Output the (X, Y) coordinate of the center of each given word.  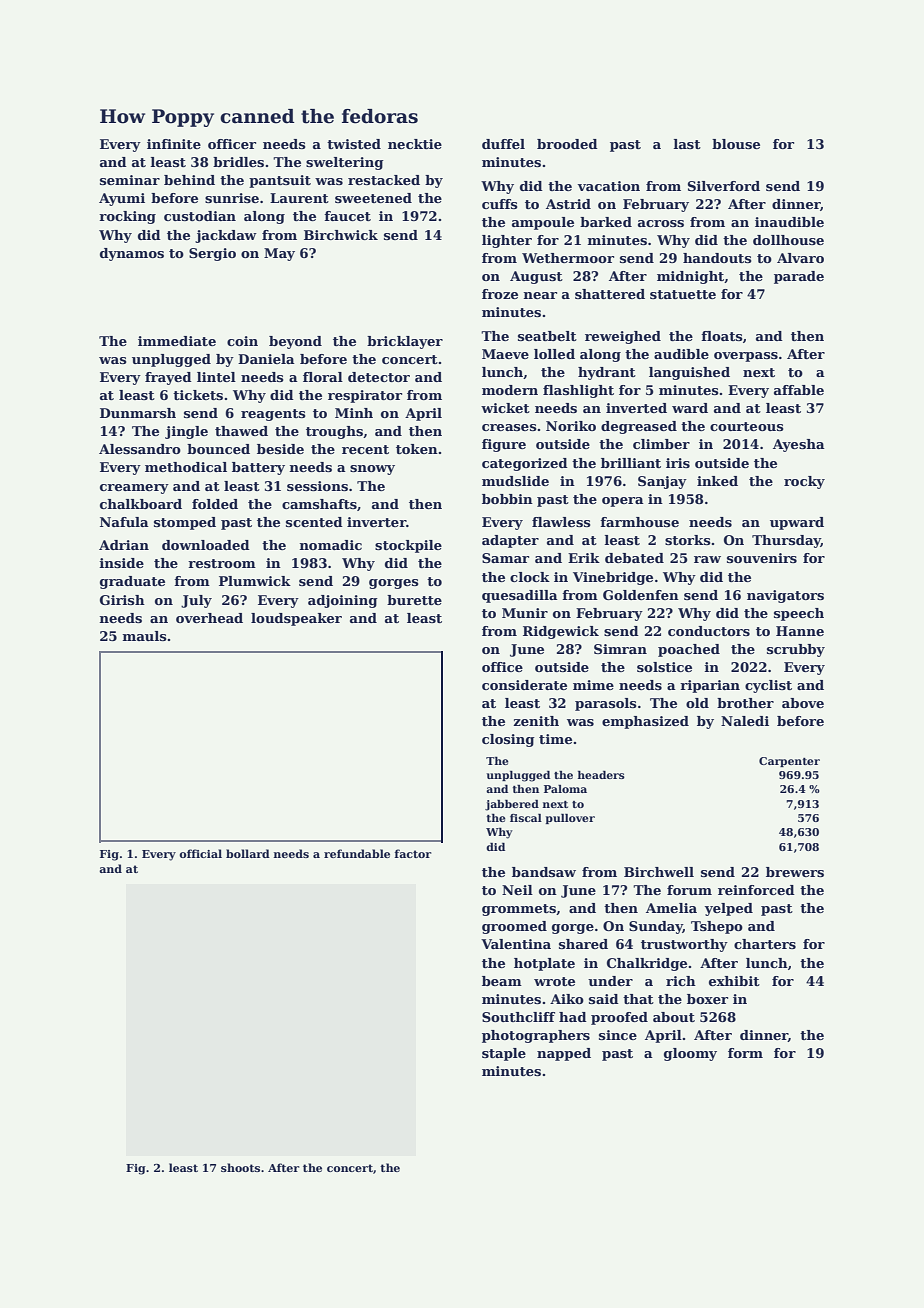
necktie (415, 144)
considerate (524, 685)
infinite (174, 144)
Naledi (745, 721)
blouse (736, 144)
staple (504, 1054)
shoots (240, 1167)
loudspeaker (296, 619)
